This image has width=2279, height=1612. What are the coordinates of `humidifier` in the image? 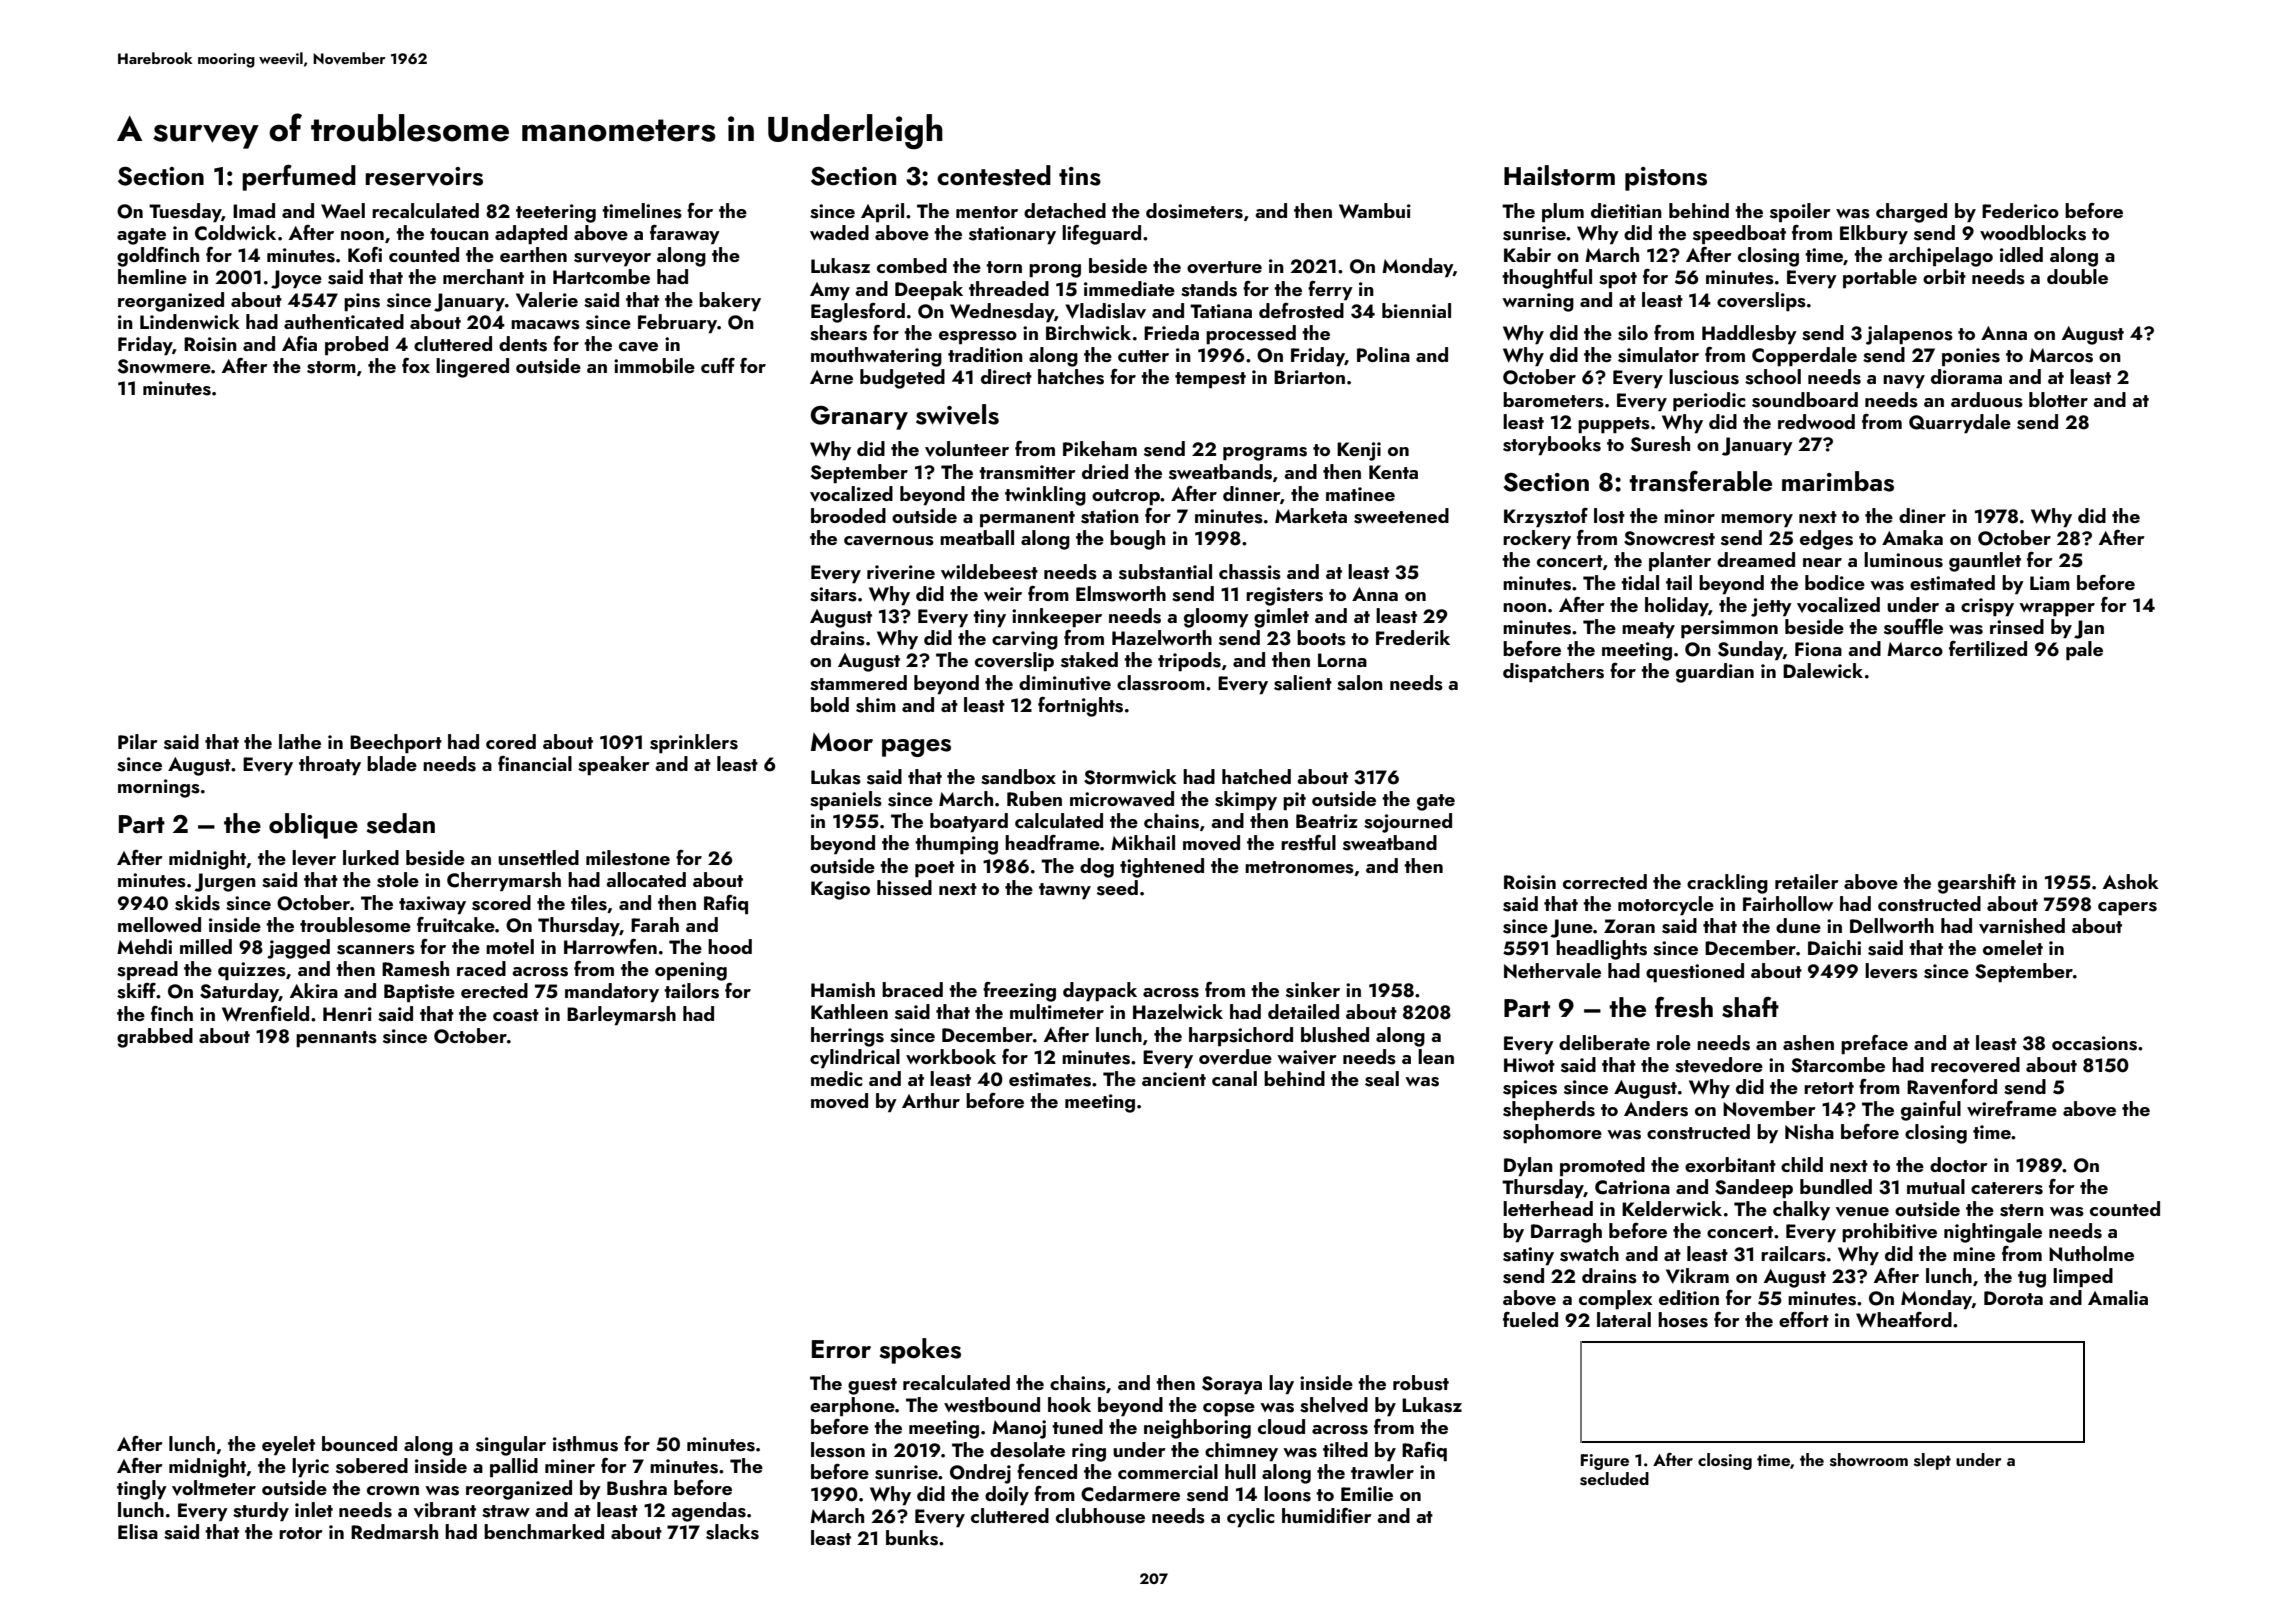 It's located at (1327, 1515).
